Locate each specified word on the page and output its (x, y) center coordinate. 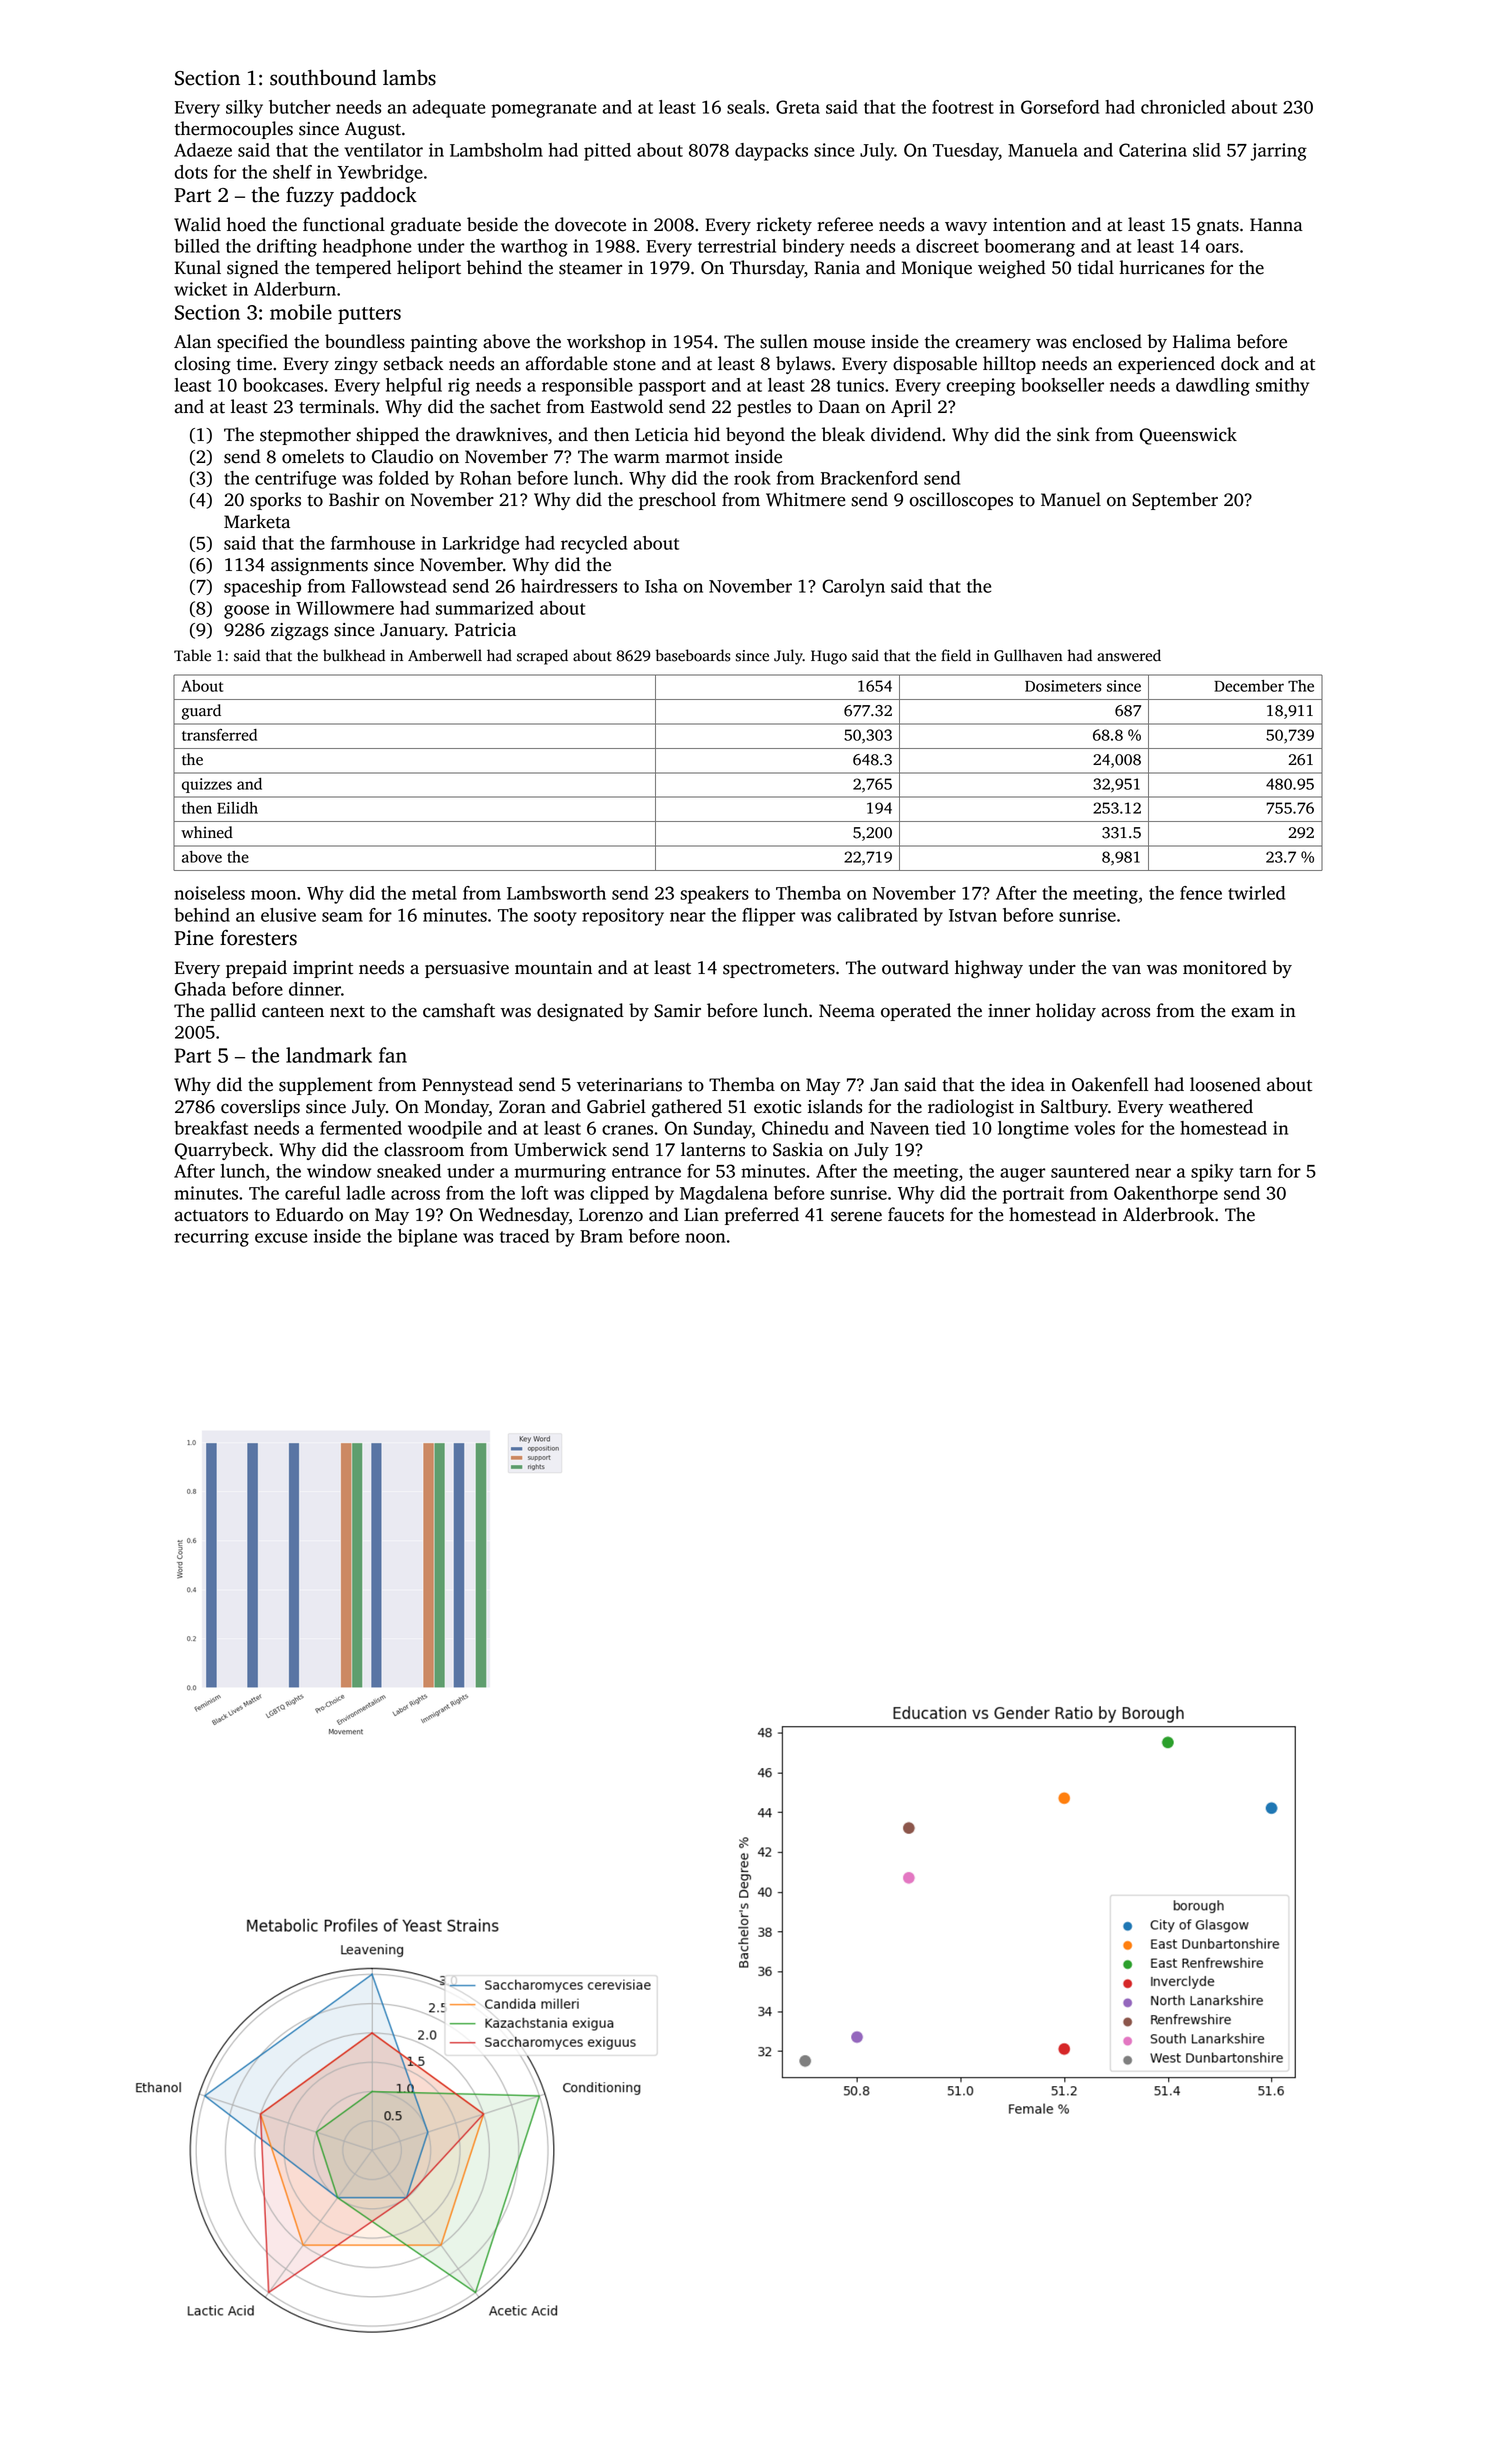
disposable (935, 365)
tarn (1256, 1172)
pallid (233, 1012)
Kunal (198, 267)
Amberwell (445, 655)
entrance (646, 1172)
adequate (449, 109)
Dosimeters (1063, 686)
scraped (542, 657)
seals (746, 107)
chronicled (1183, 107)
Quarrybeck (222, 1151)
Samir (677, 1011)
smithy (1282, 387)
